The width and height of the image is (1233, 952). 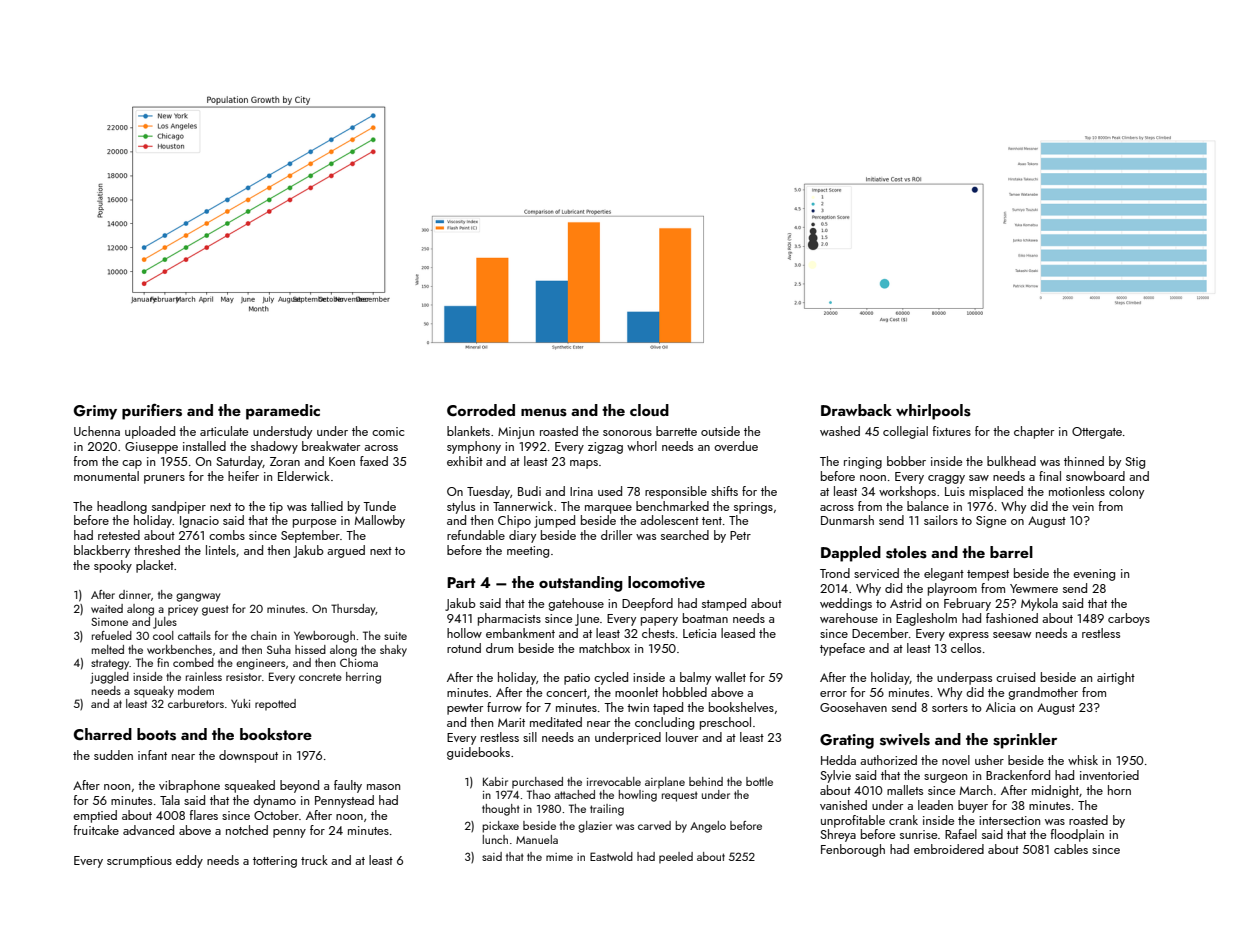 What do you see at coordinates (676, 431) in the image?
I see `barrette` at bounding box center [676, 431].
